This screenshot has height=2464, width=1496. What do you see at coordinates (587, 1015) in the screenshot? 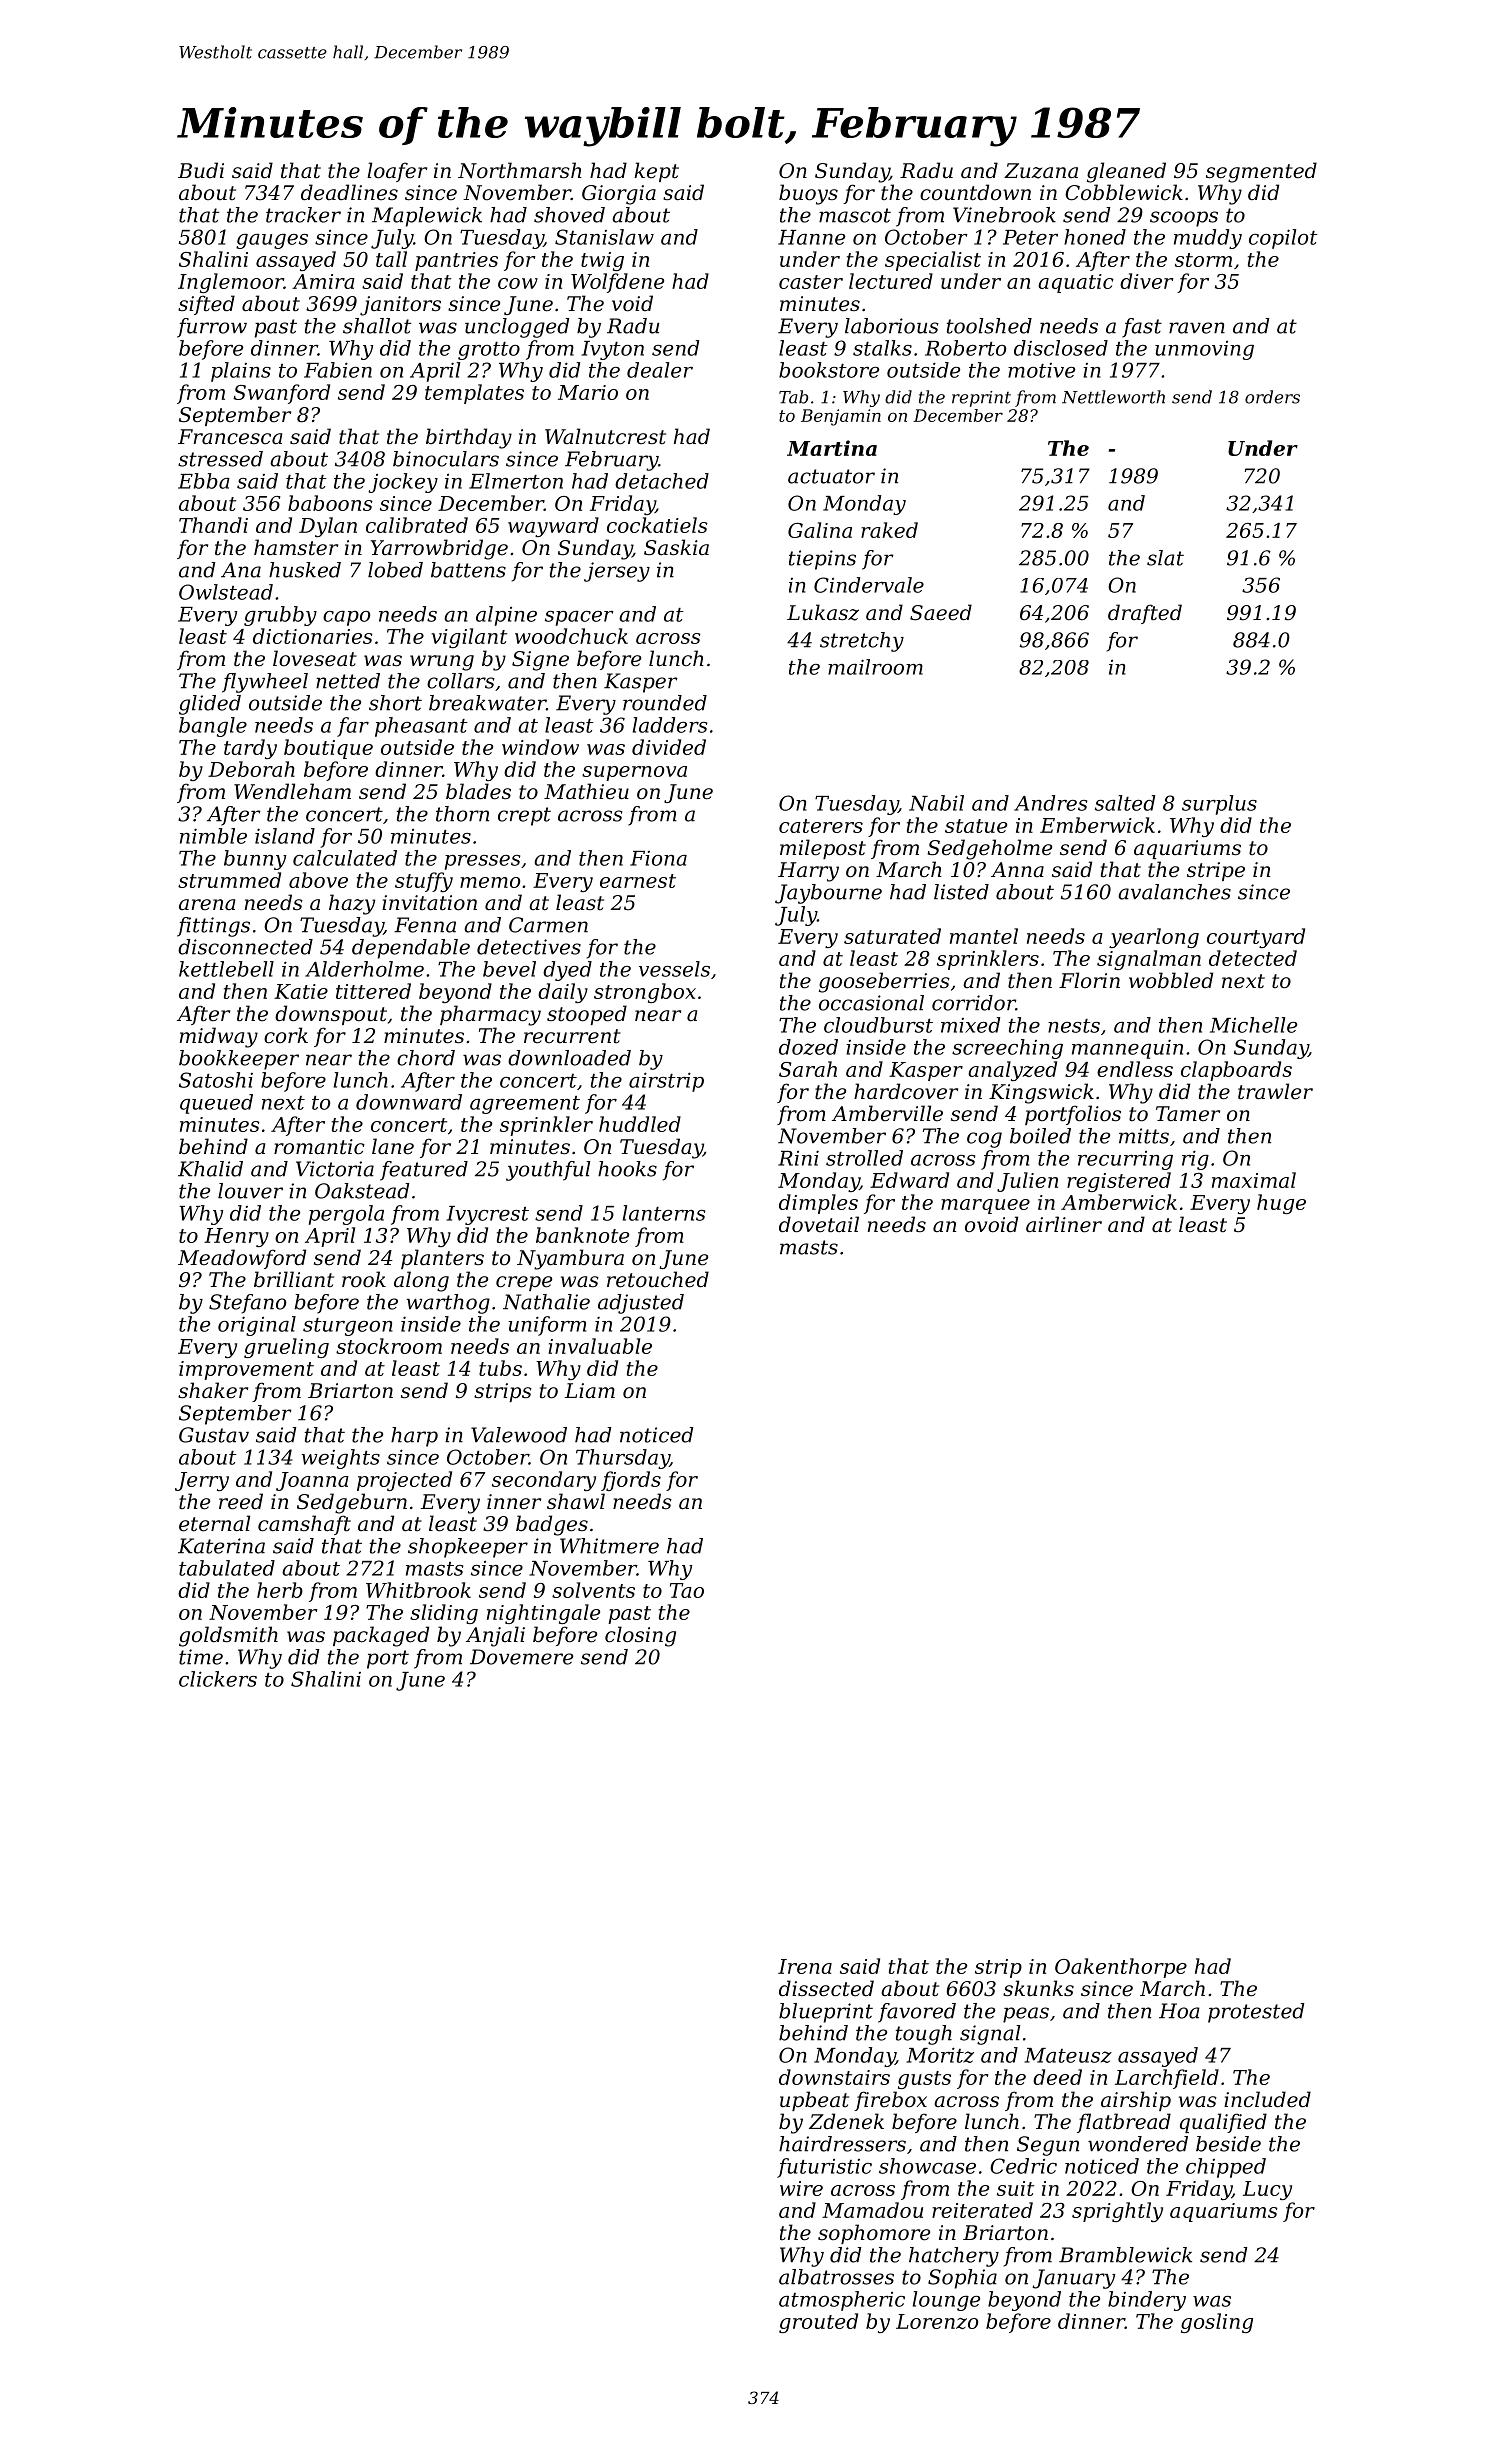
I see `stooped` at bounding box center [587, 1015].
